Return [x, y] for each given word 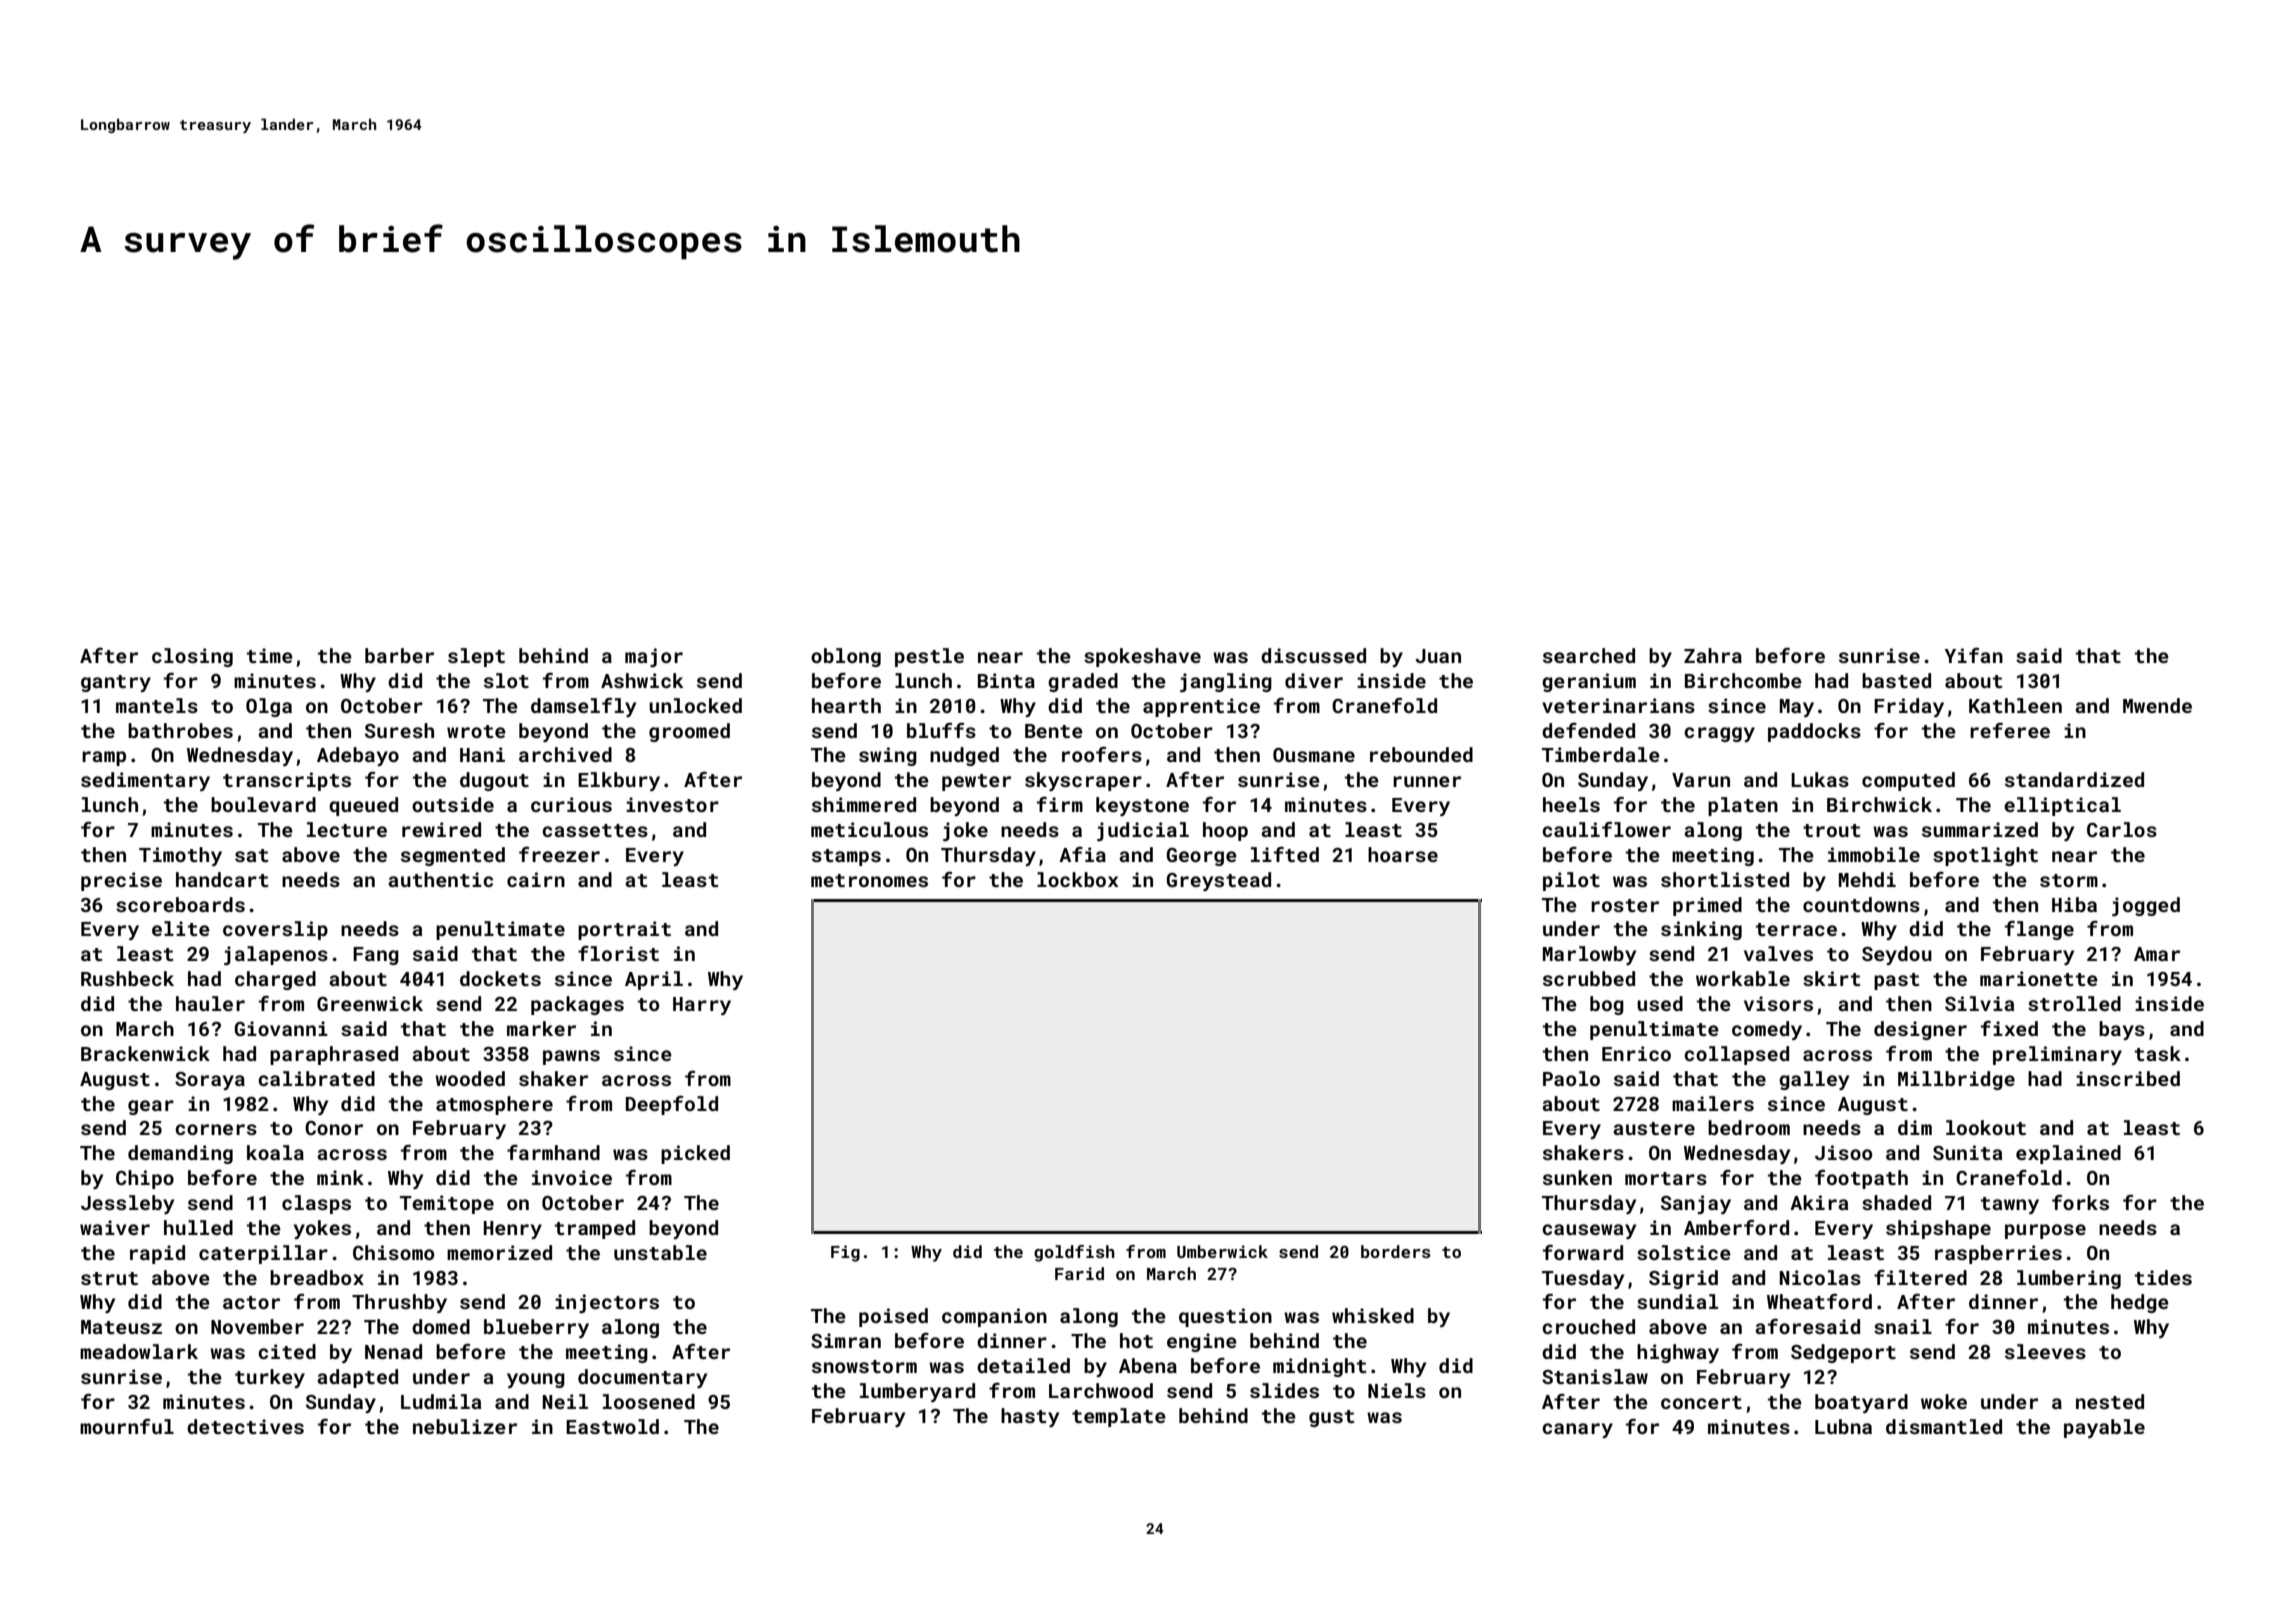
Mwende [2157, 705]
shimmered [864, 804]
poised [893, 1317]
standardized [2074, 779]
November [257, 1326]
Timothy [180, 856]
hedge [2140, 1303]
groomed [689, 732]
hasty [1030, 1417]
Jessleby [127, 1204]
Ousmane [1314, 755]
